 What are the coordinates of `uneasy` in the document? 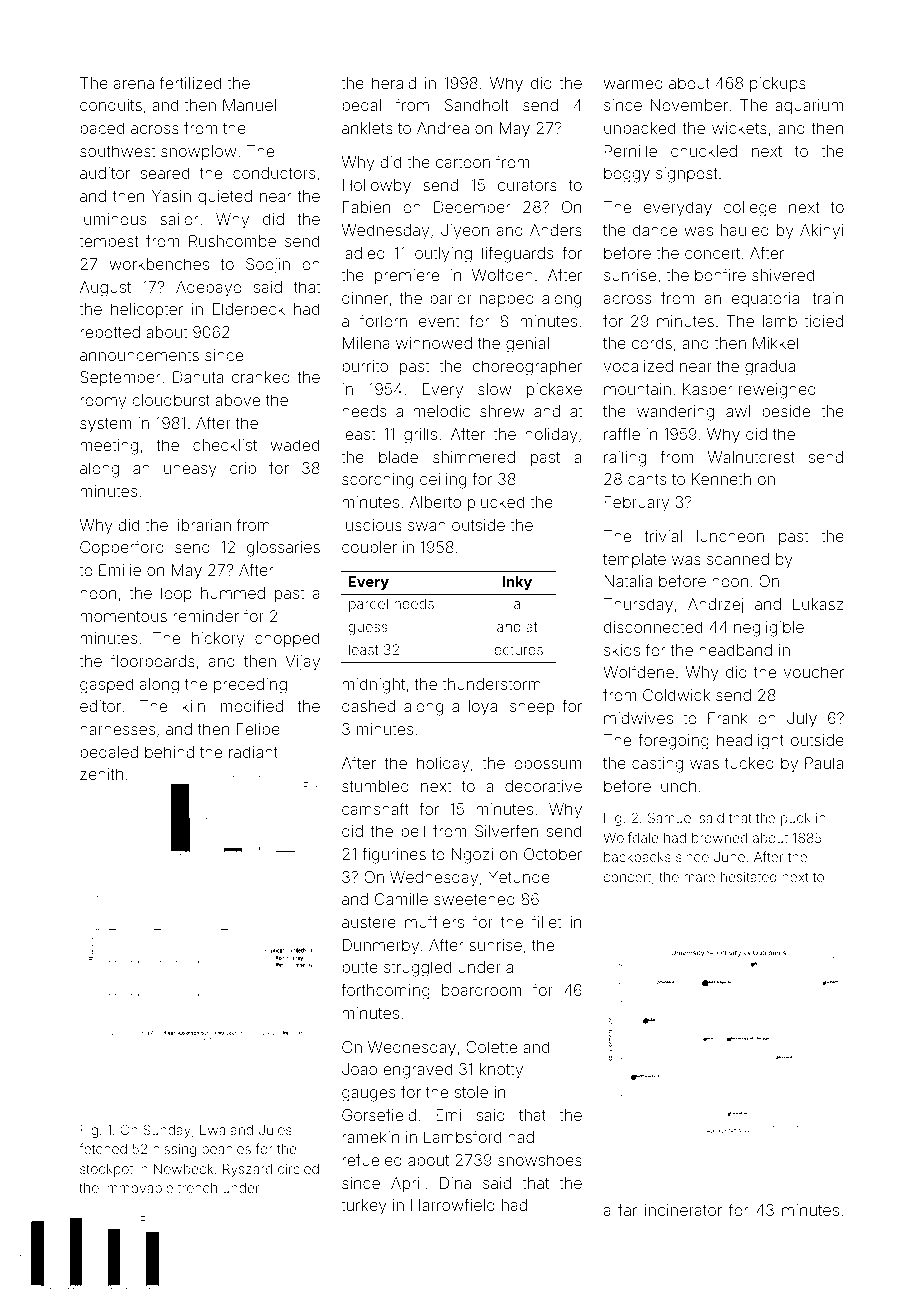 It's located at (190, 471).
